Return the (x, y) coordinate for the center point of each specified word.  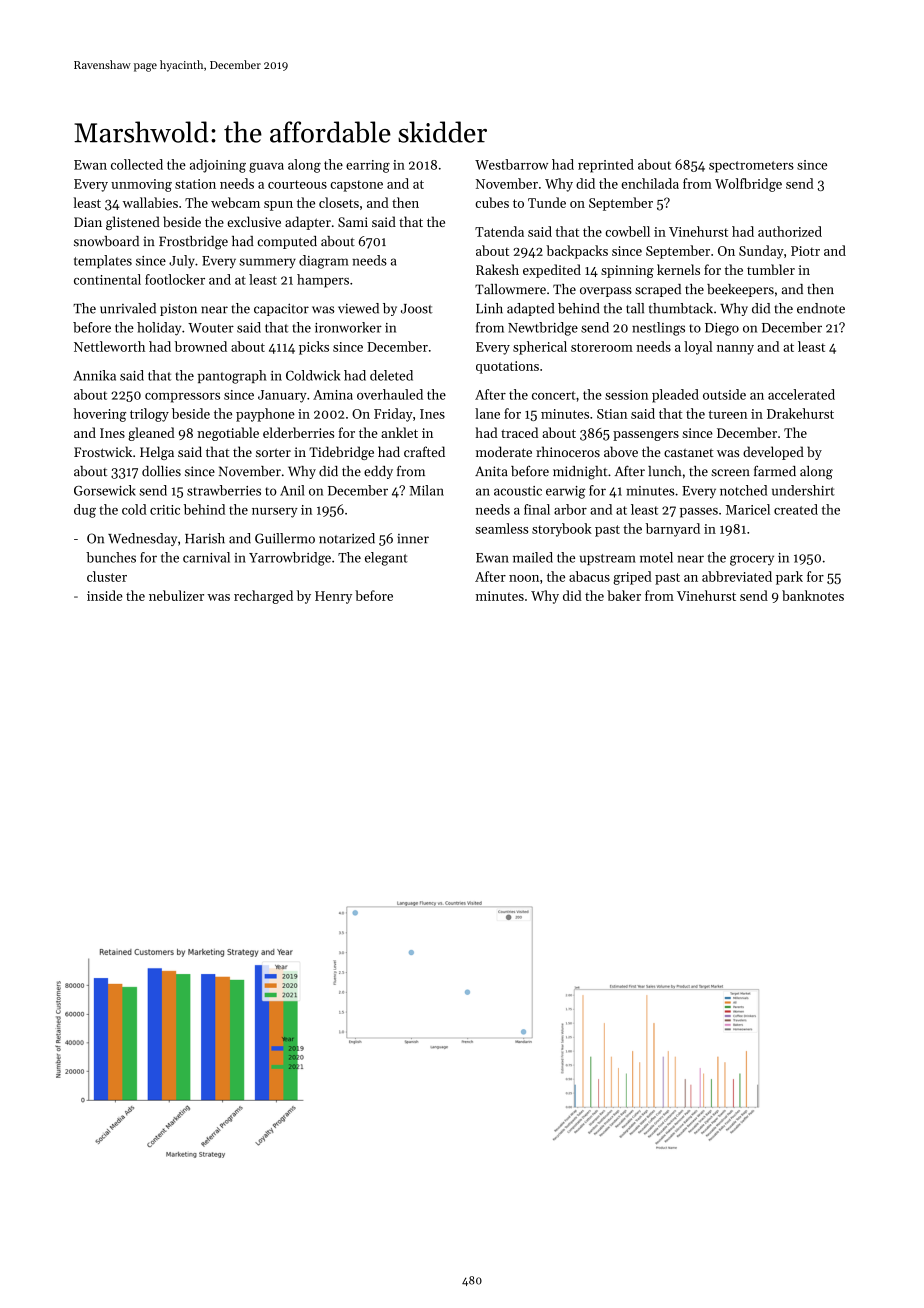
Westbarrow (511, 164)
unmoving (141, 185)
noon (524, 578)
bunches (111, 557)
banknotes (813, 595)
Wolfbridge (748, 185)
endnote (821, 308)
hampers (323, 281)
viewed (358, 308)
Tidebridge (341, 453)
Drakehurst (800, 413)
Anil (292, 490)
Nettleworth (109, 346)
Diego (722, 329)
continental (107, 279)
